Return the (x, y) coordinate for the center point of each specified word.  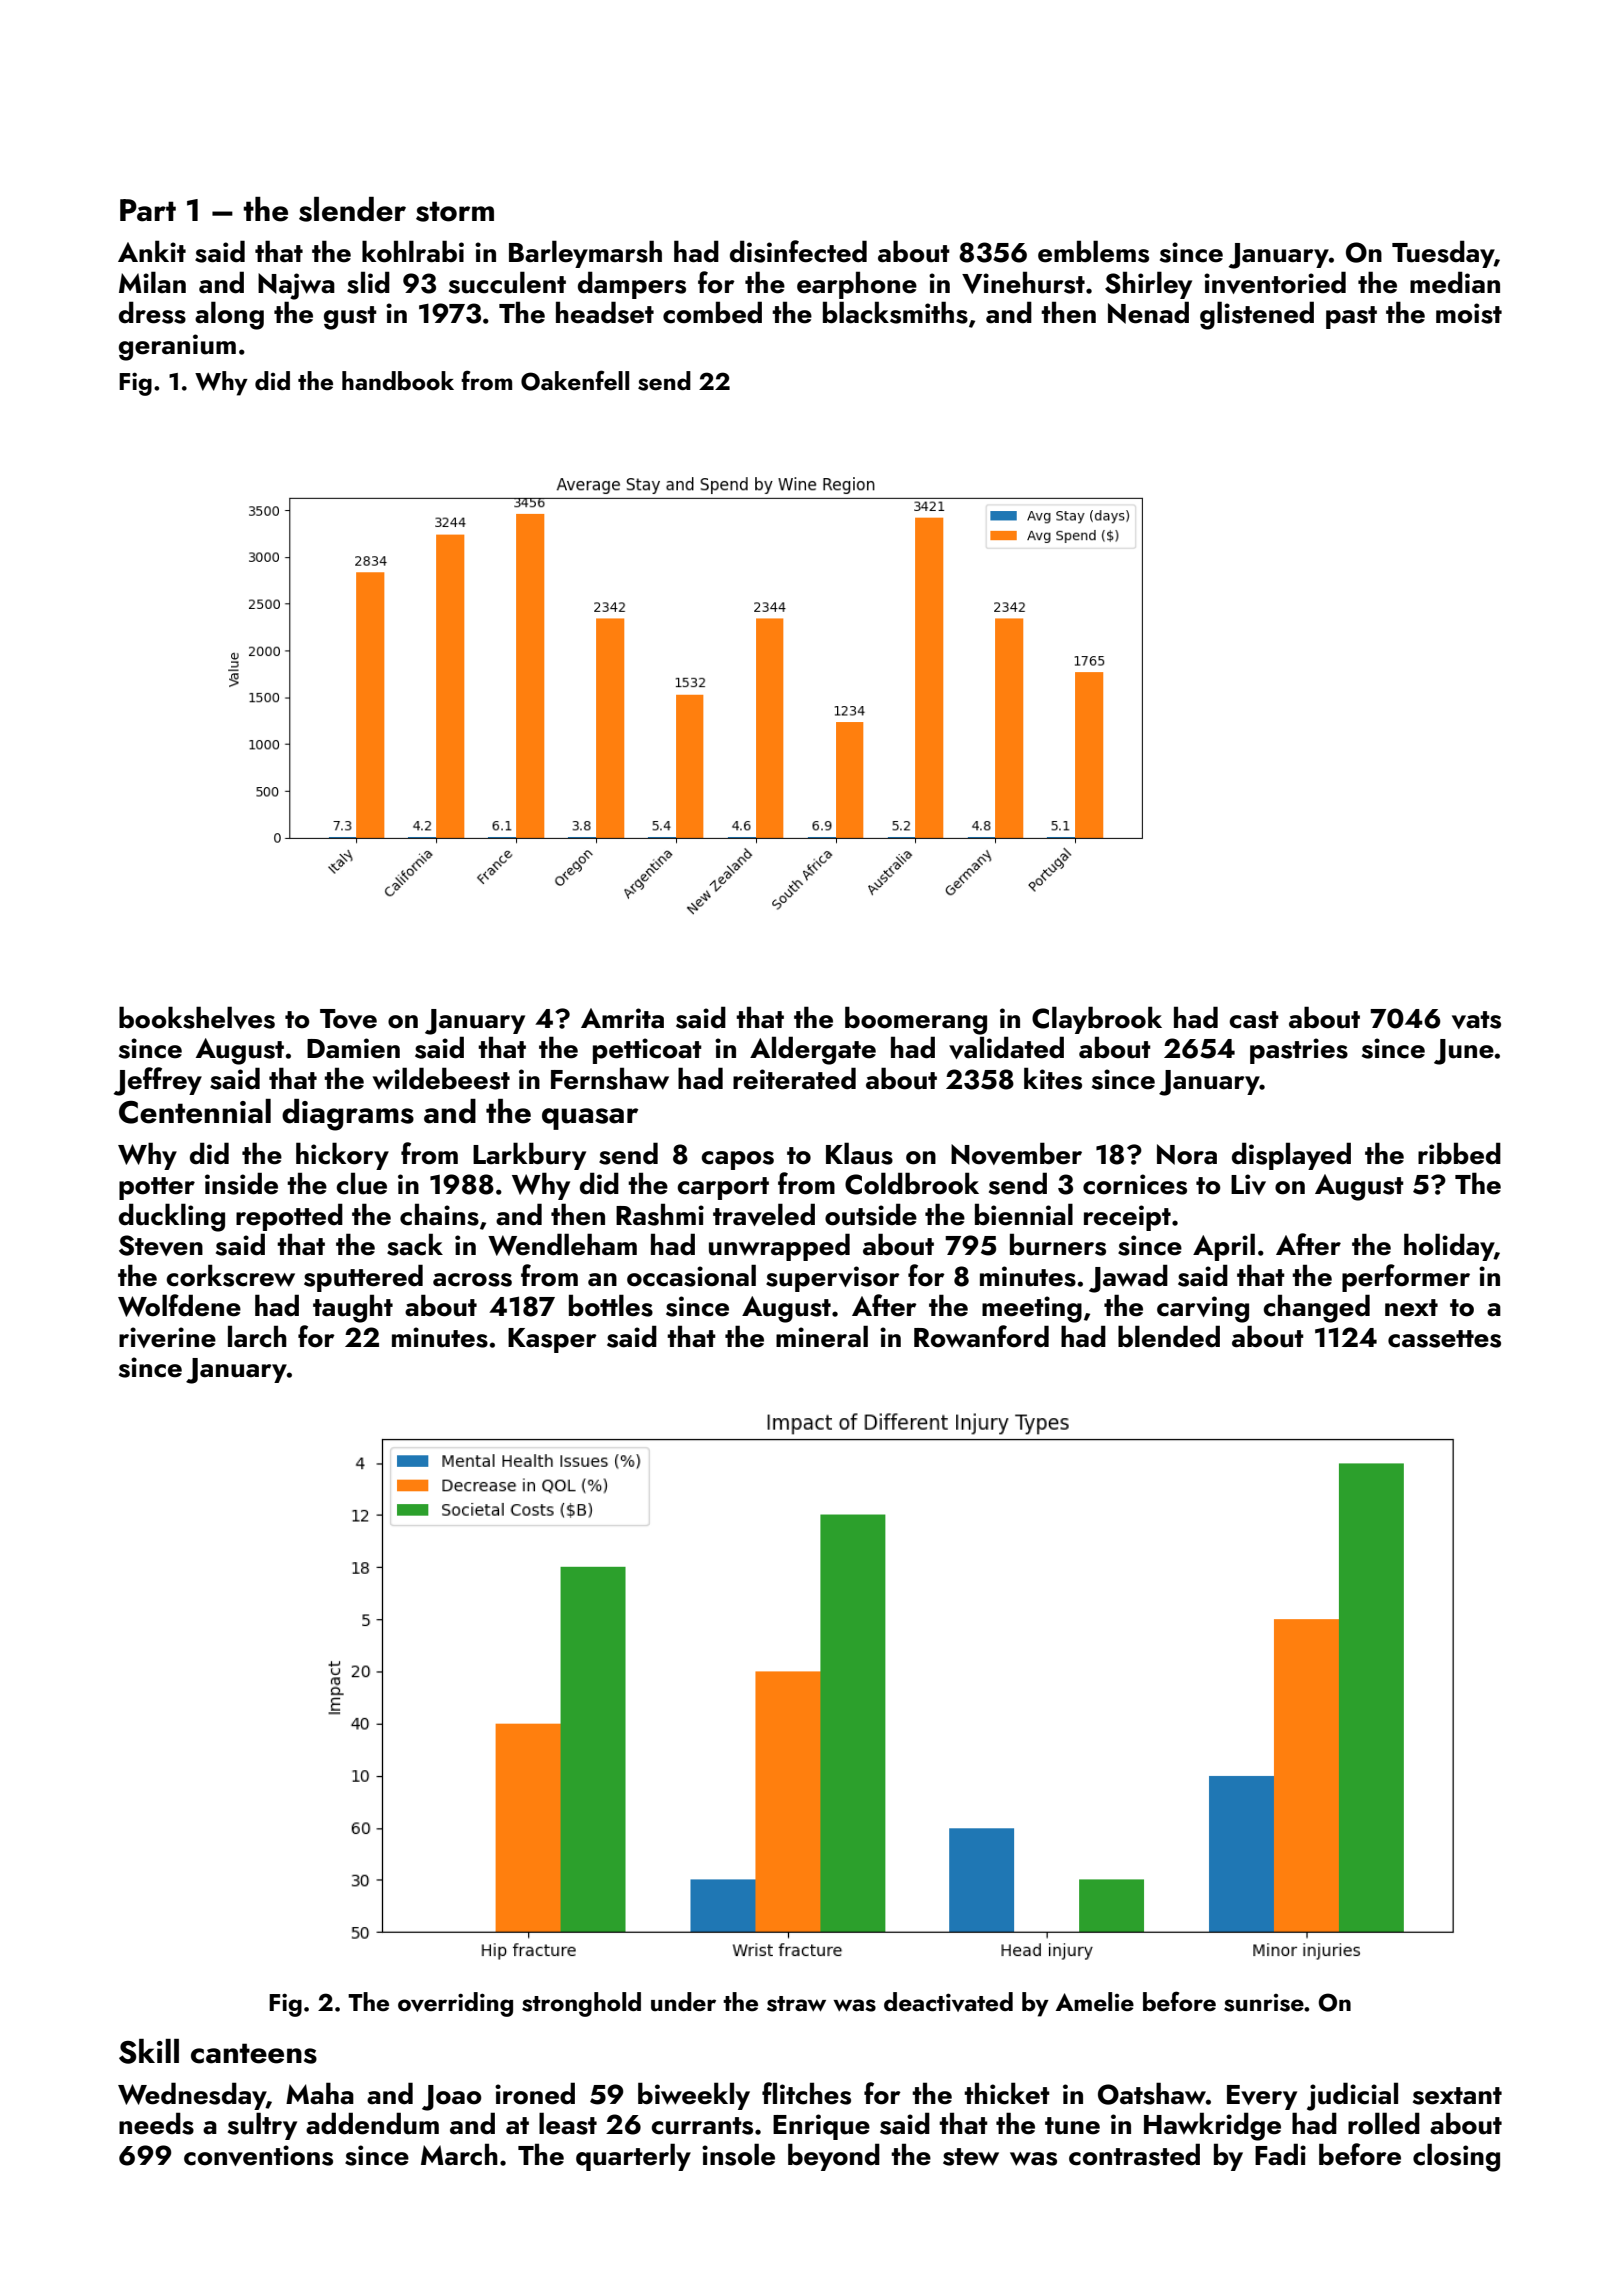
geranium (177, 347)
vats (1476, 1020)
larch (257, 1336)
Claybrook (1097, 1020)
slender (352, 209)
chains (439, 1214)
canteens (254, 2053)
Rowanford (981, 1336)
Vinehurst (1023, 282)
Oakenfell (575, 380)
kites (1053, 1078)
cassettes (1444, 1339)
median (1455, 282)
